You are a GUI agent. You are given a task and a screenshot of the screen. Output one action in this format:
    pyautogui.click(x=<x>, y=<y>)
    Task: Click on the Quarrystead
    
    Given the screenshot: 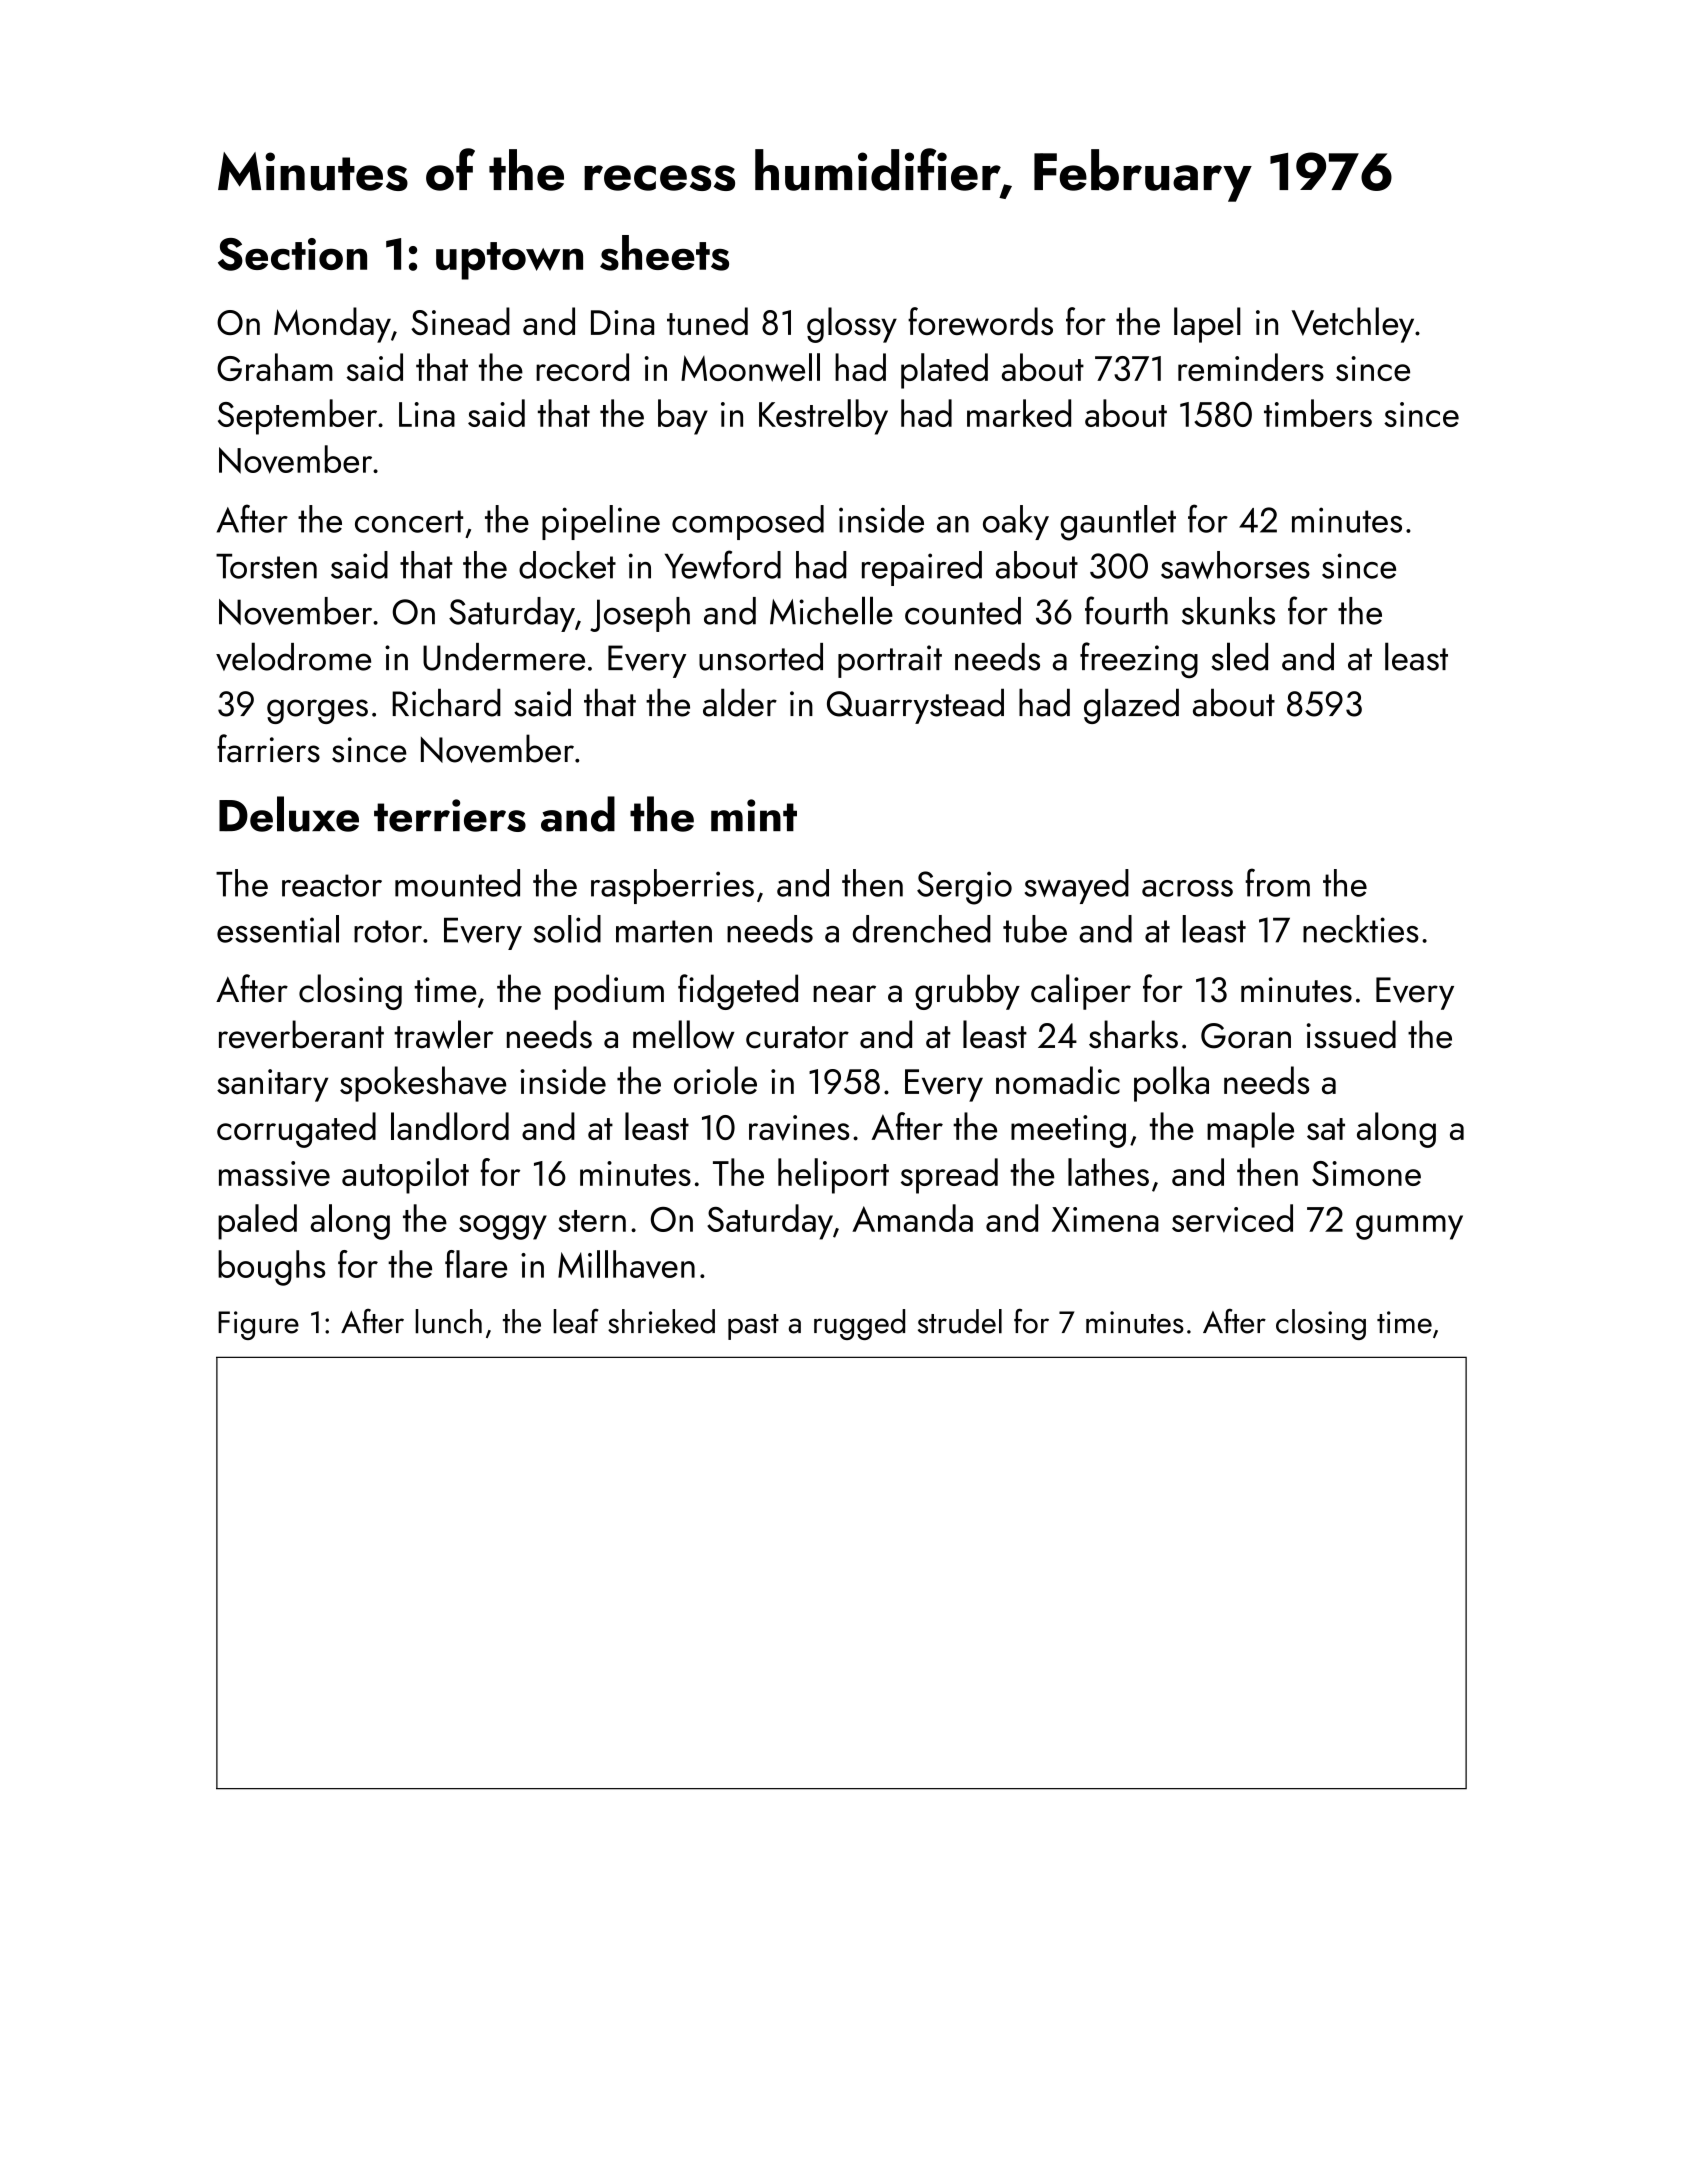 What is the action you would take?
    pyautogui.click(x=915, y=706)
